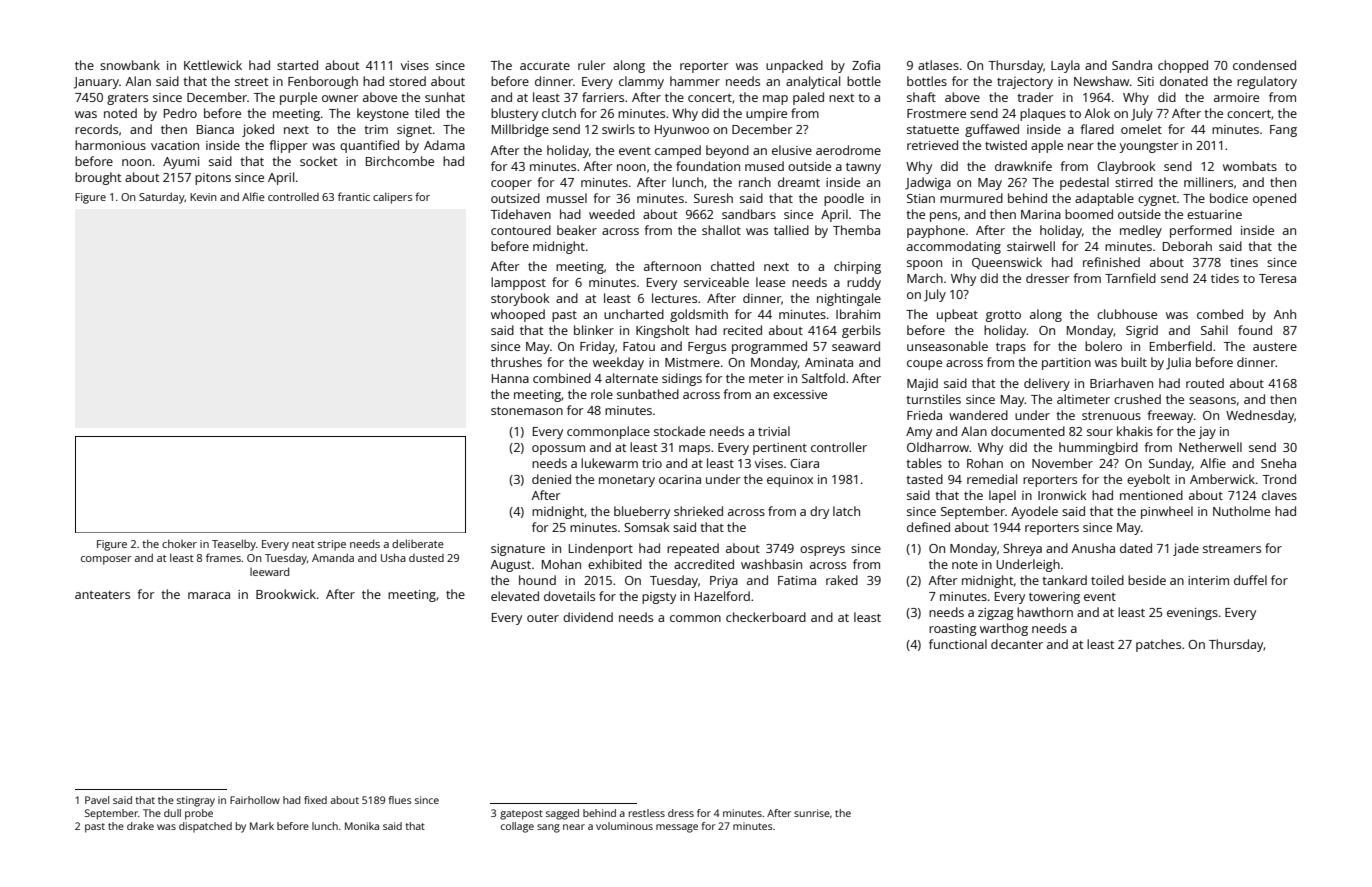 The width and height of the screenshot is (1372, 887). What do you see at coordinates (251, 82) in the screenshot?
I see `street` at bounding box center [251, 82].
